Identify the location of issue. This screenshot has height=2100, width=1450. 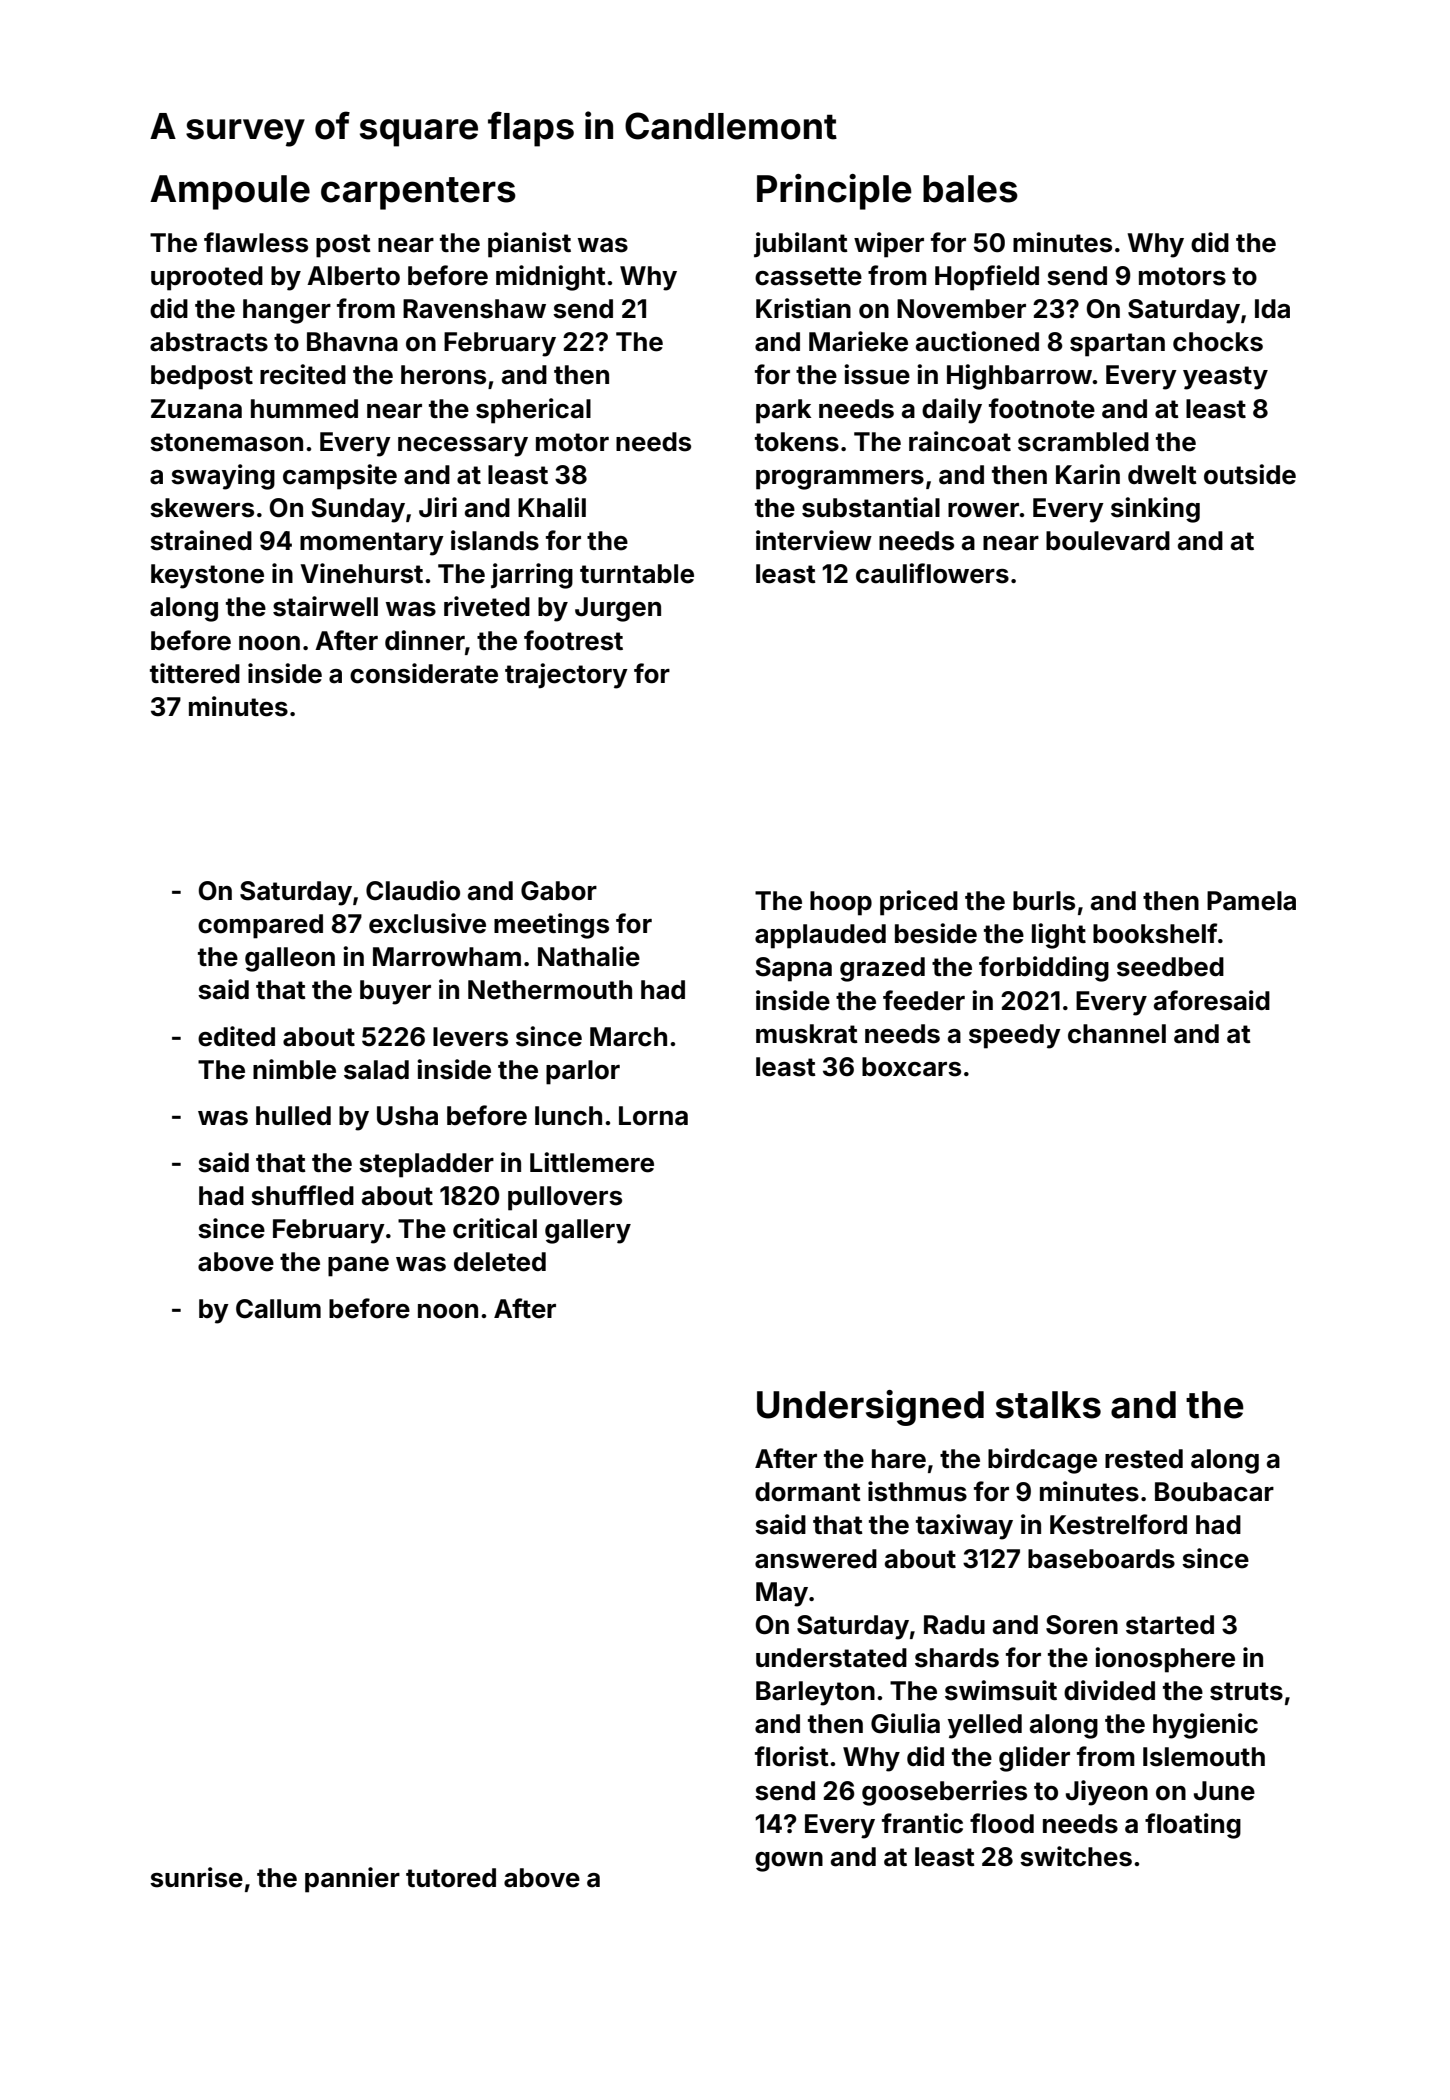
(877, 374).
